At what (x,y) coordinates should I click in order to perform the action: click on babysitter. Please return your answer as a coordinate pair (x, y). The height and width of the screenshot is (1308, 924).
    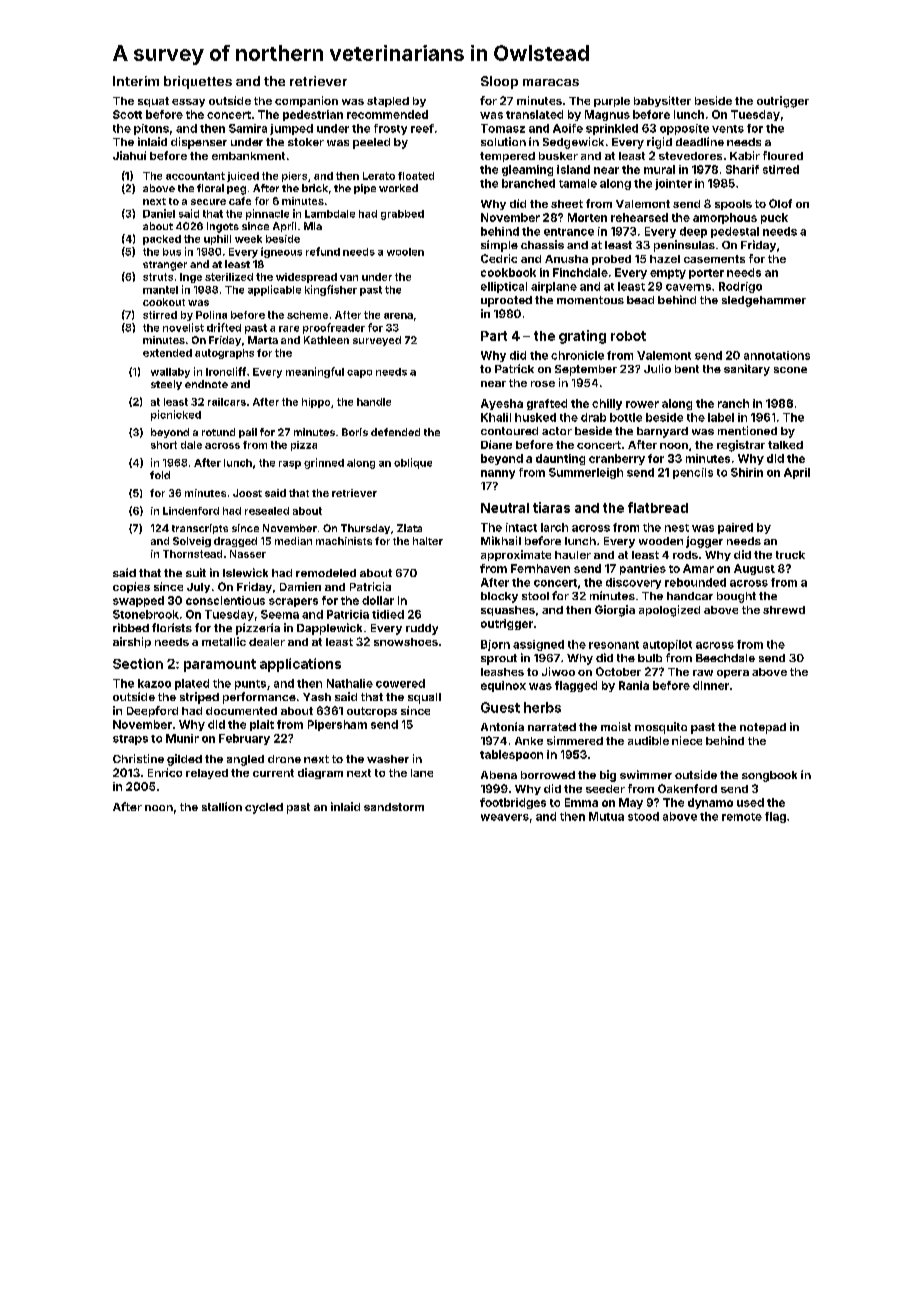
    Looking at the image, I should click on (662, 101).
